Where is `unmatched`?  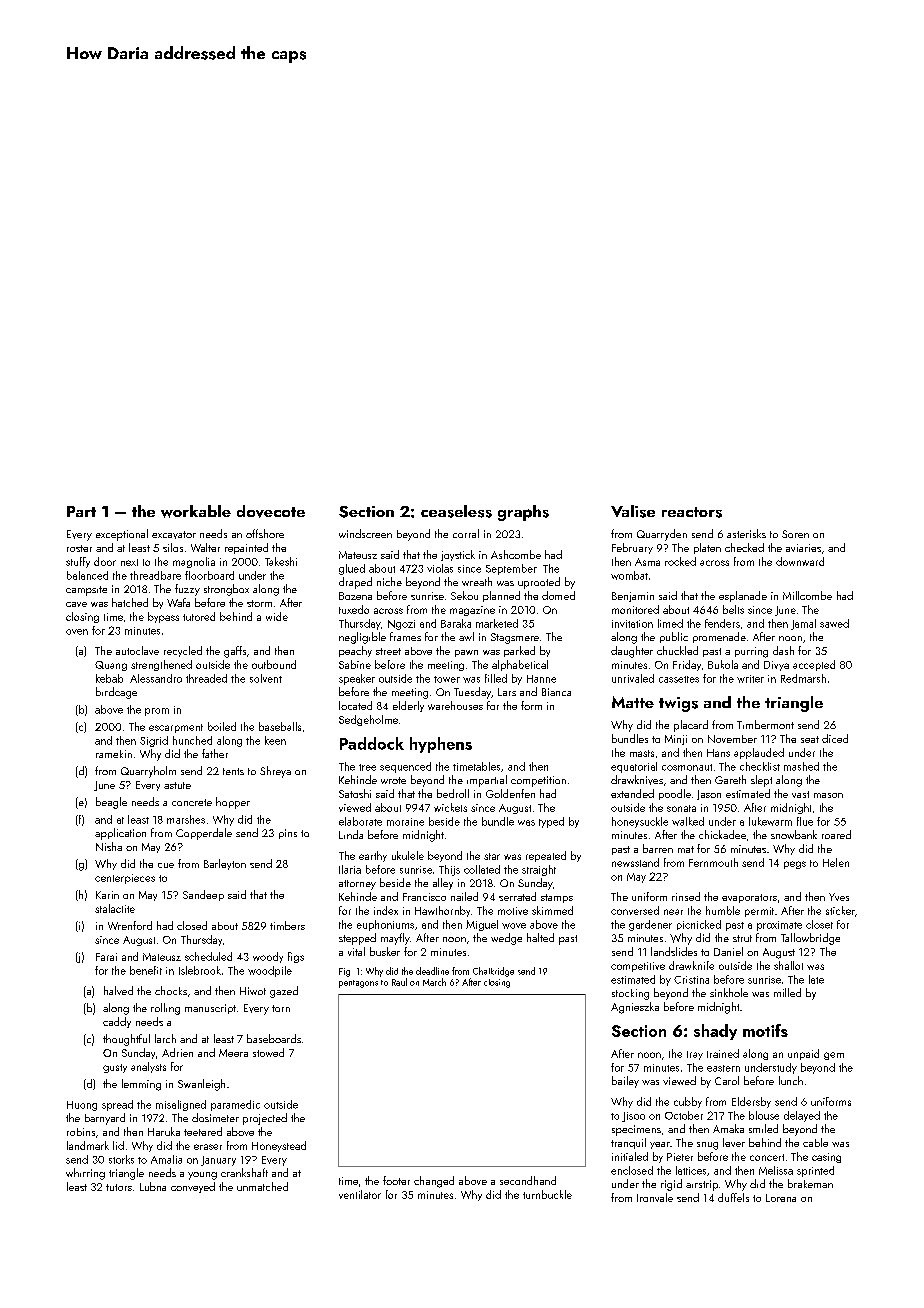
unmatched is located at coordinates (262, 1186).
